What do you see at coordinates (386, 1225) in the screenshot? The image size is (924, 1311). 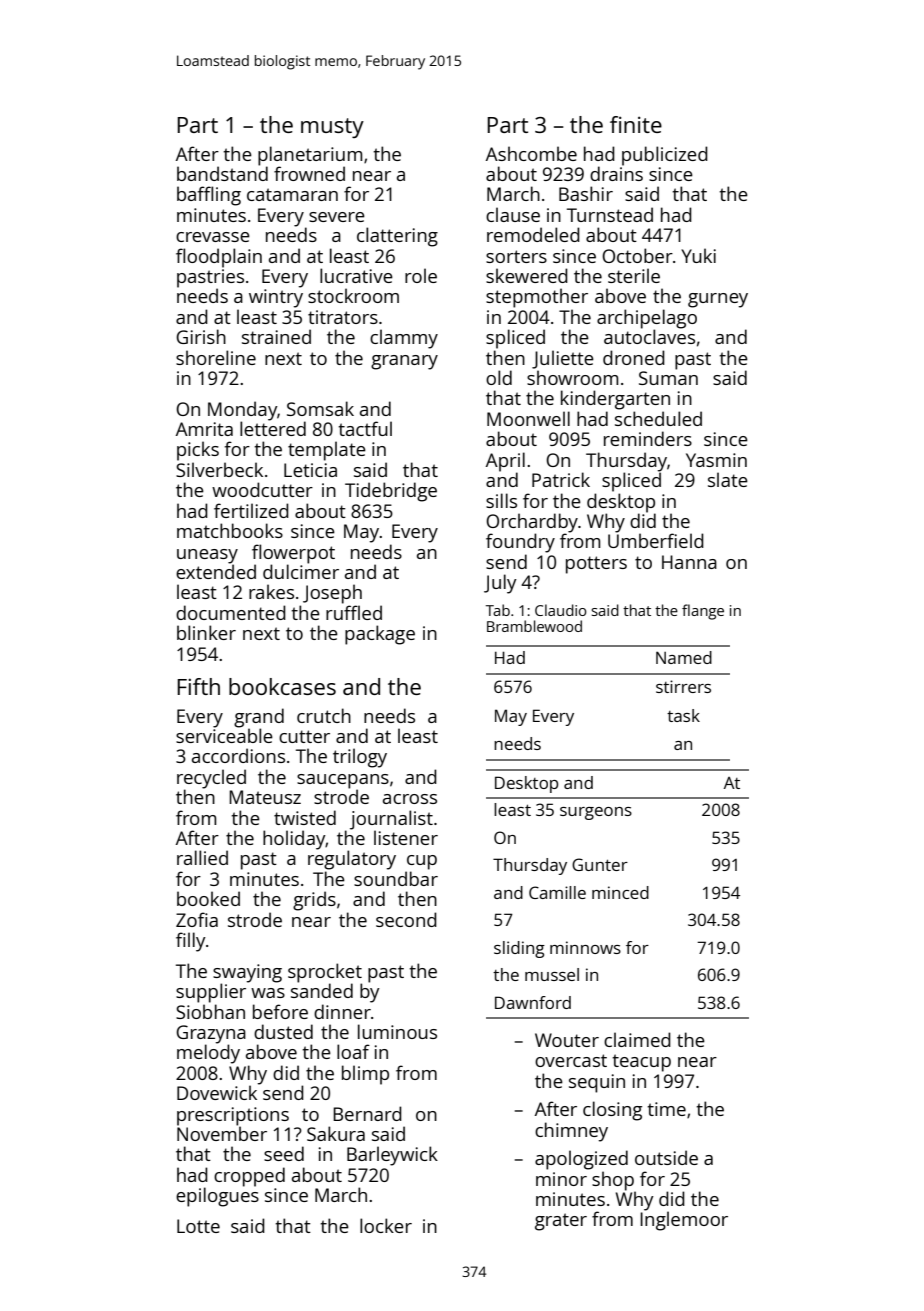 I see `locker` at bounding box center [386, 1225].
